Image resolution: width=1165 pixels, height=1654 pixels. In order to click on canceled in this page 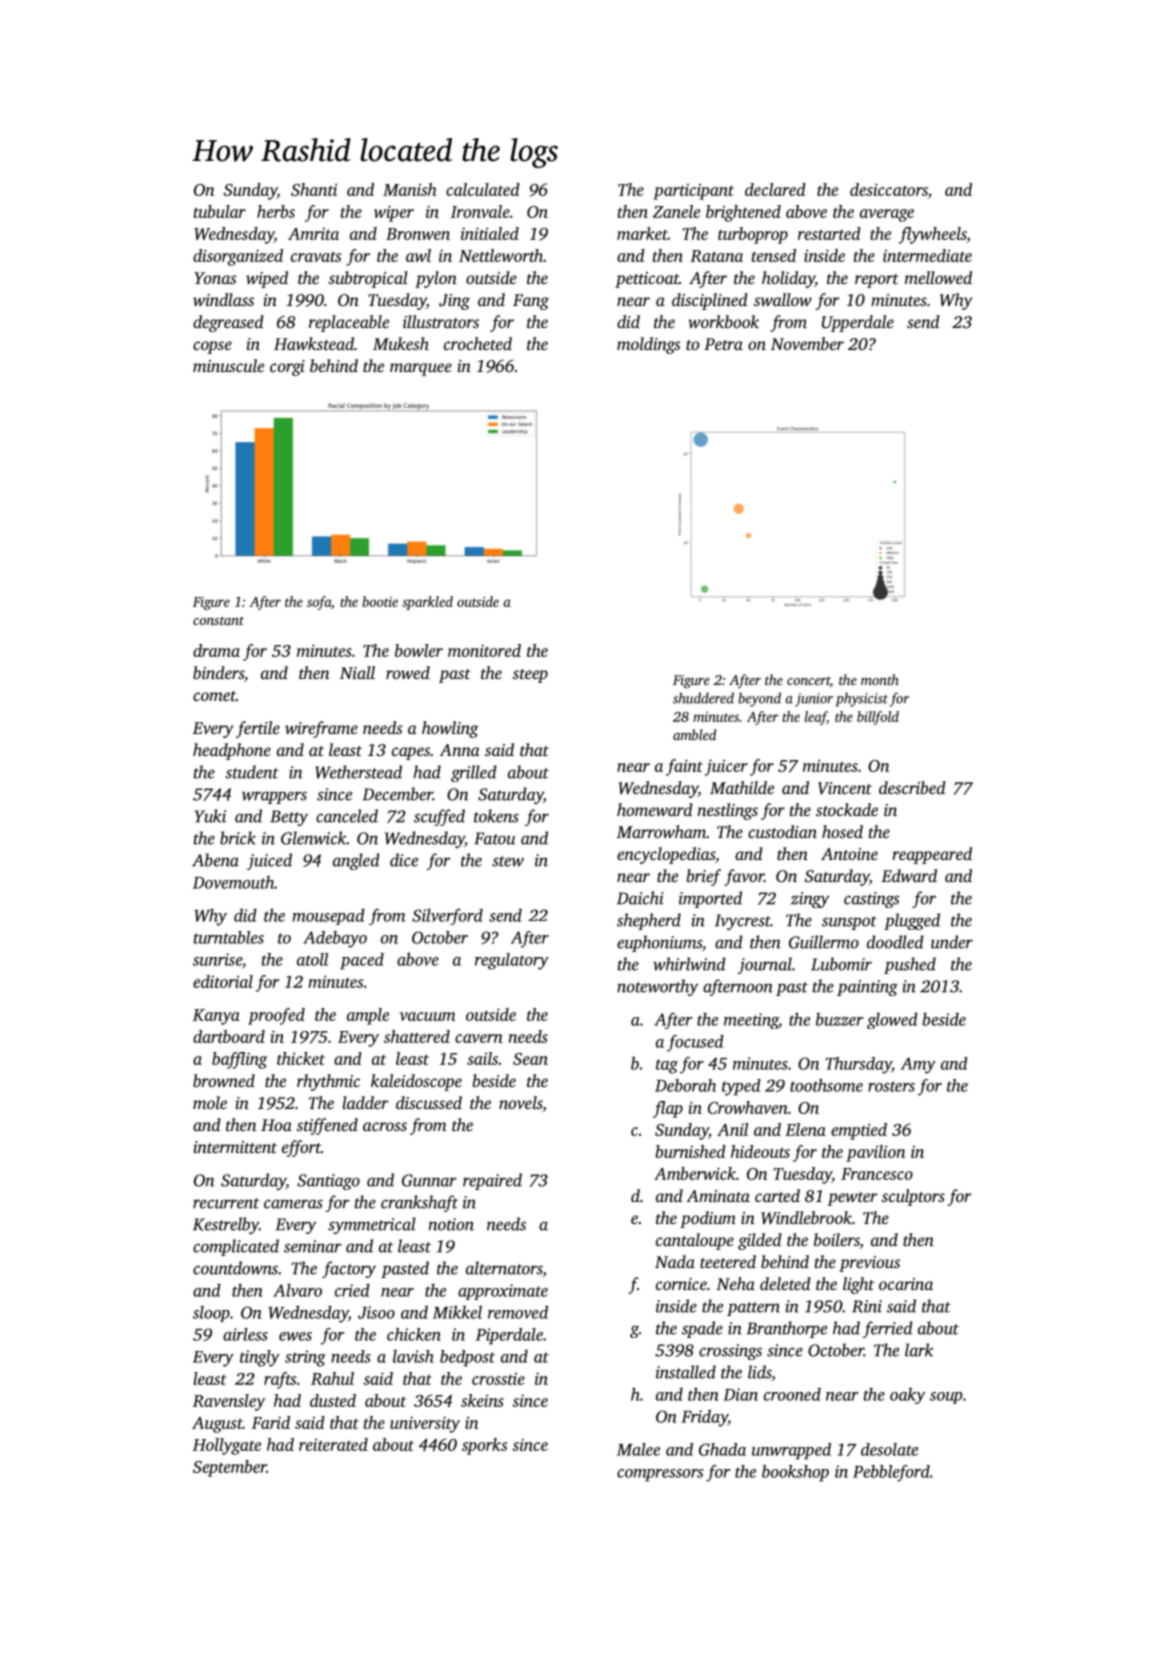, I will do `click(347, 816)`.
